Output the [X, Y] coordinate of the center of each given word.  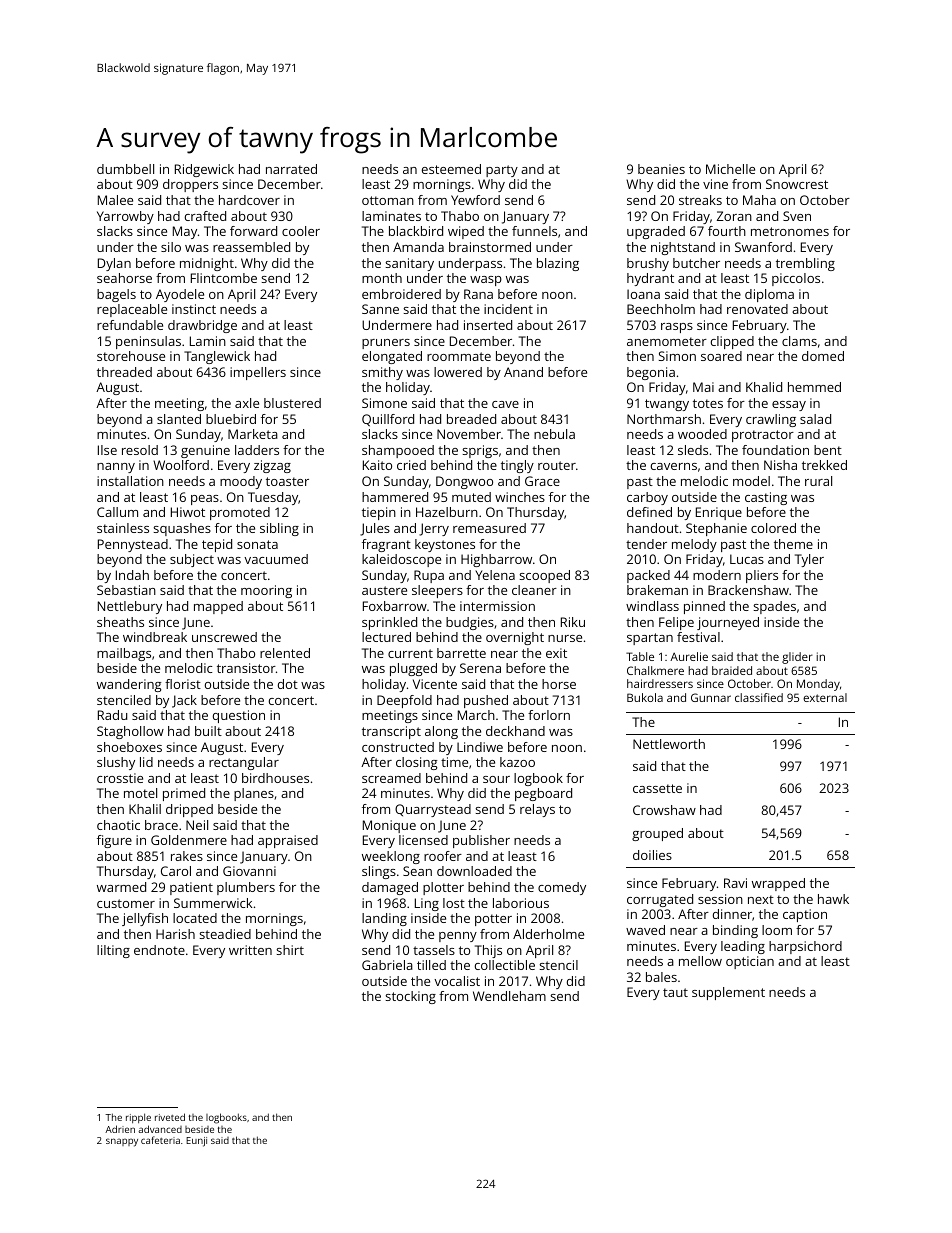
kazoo [517, 762]
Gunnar [711, 697]
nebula [554, 434]
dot [288, 684]
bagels [116, 295]
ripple [138, 1118]
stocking [411, 997]
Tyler [809, 560]
